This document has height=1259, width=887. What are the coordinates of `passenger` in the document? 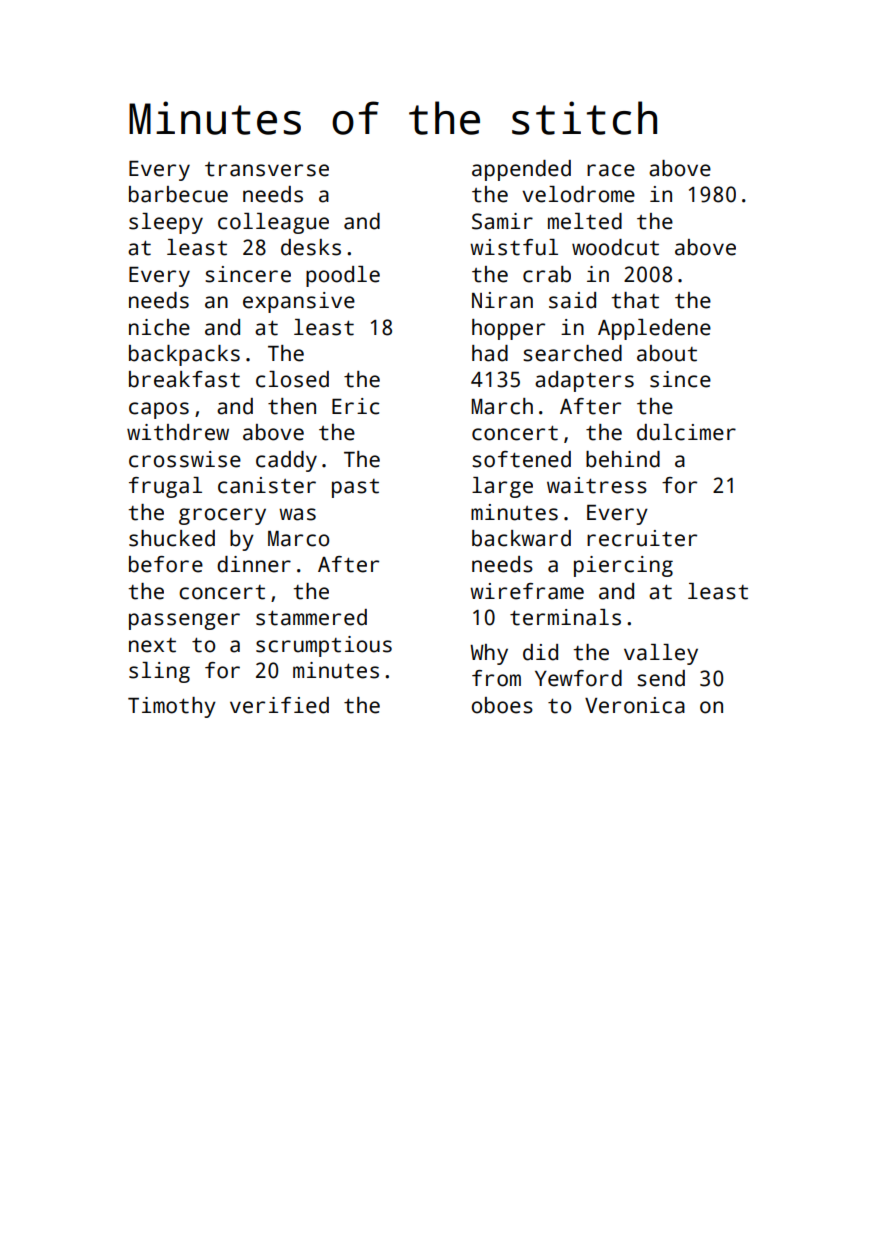 It's located at (184, 621).
